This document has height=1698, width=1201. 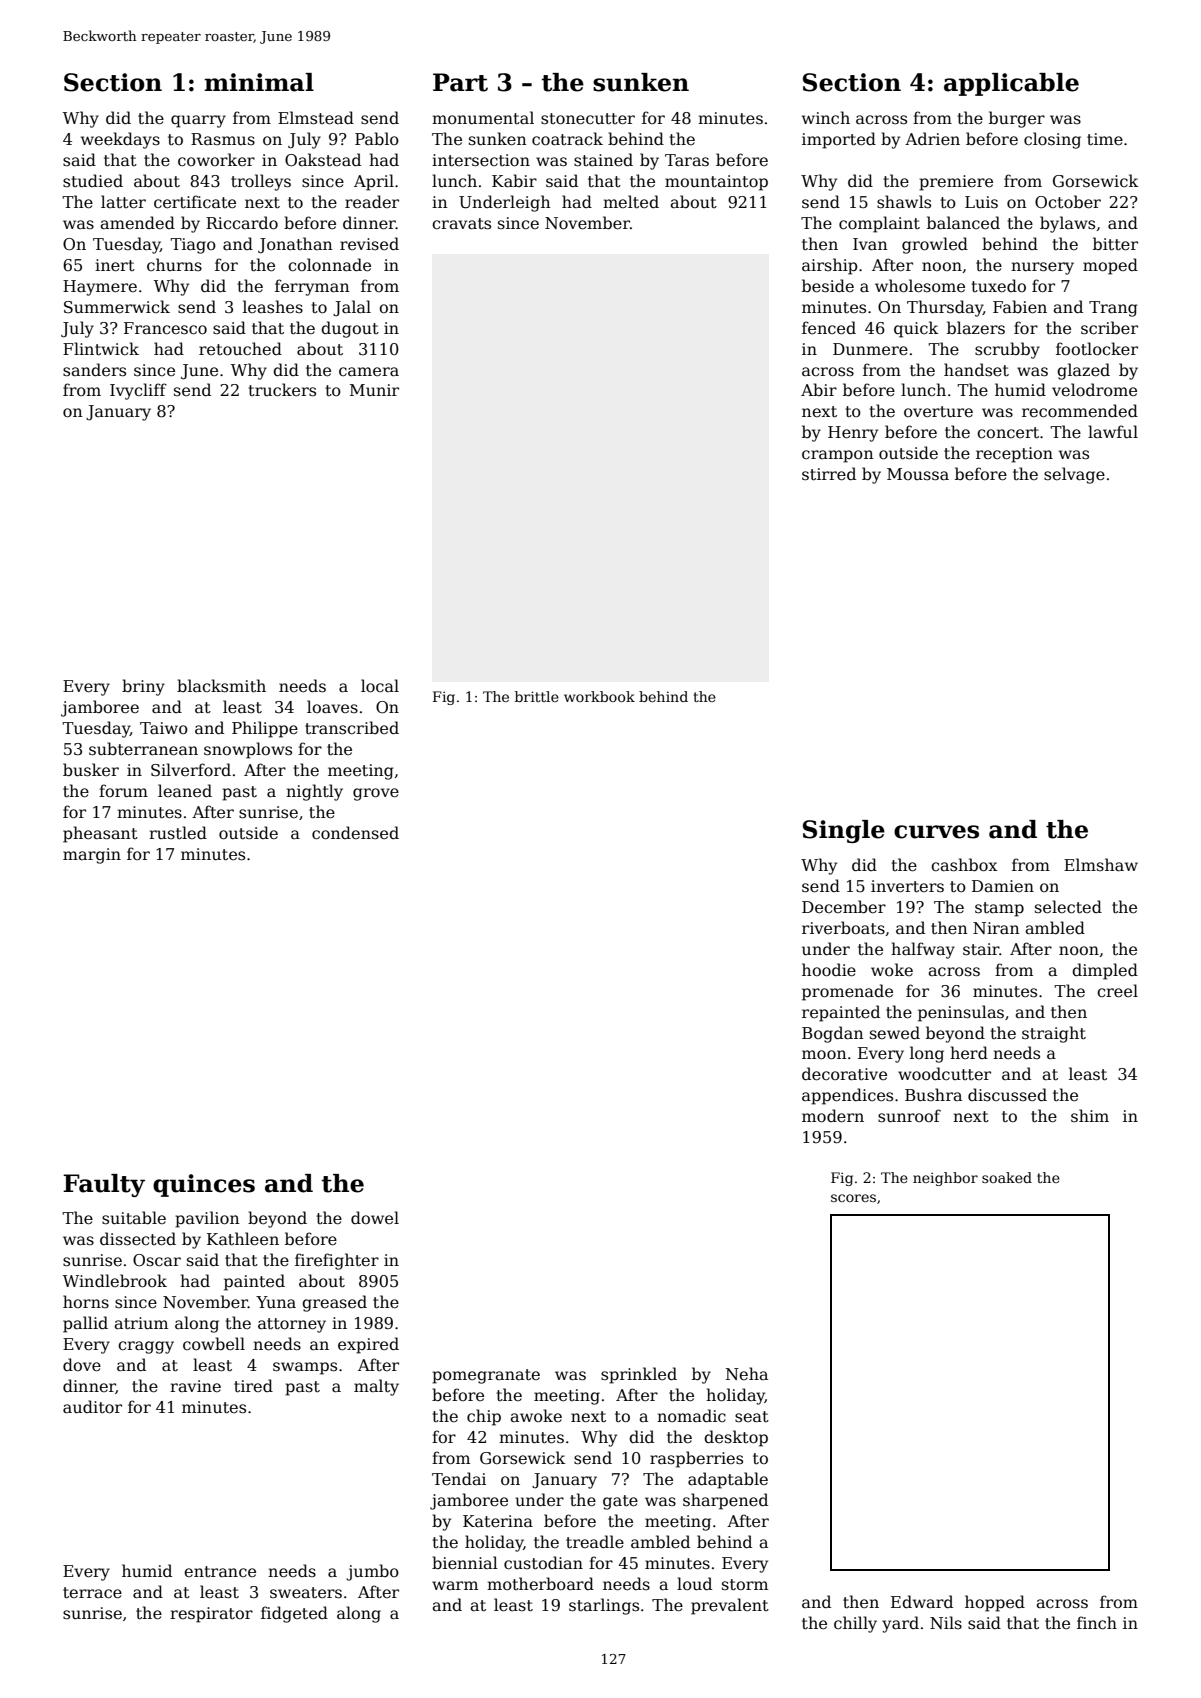 I want to click on local, so click(x=380, y=686).
